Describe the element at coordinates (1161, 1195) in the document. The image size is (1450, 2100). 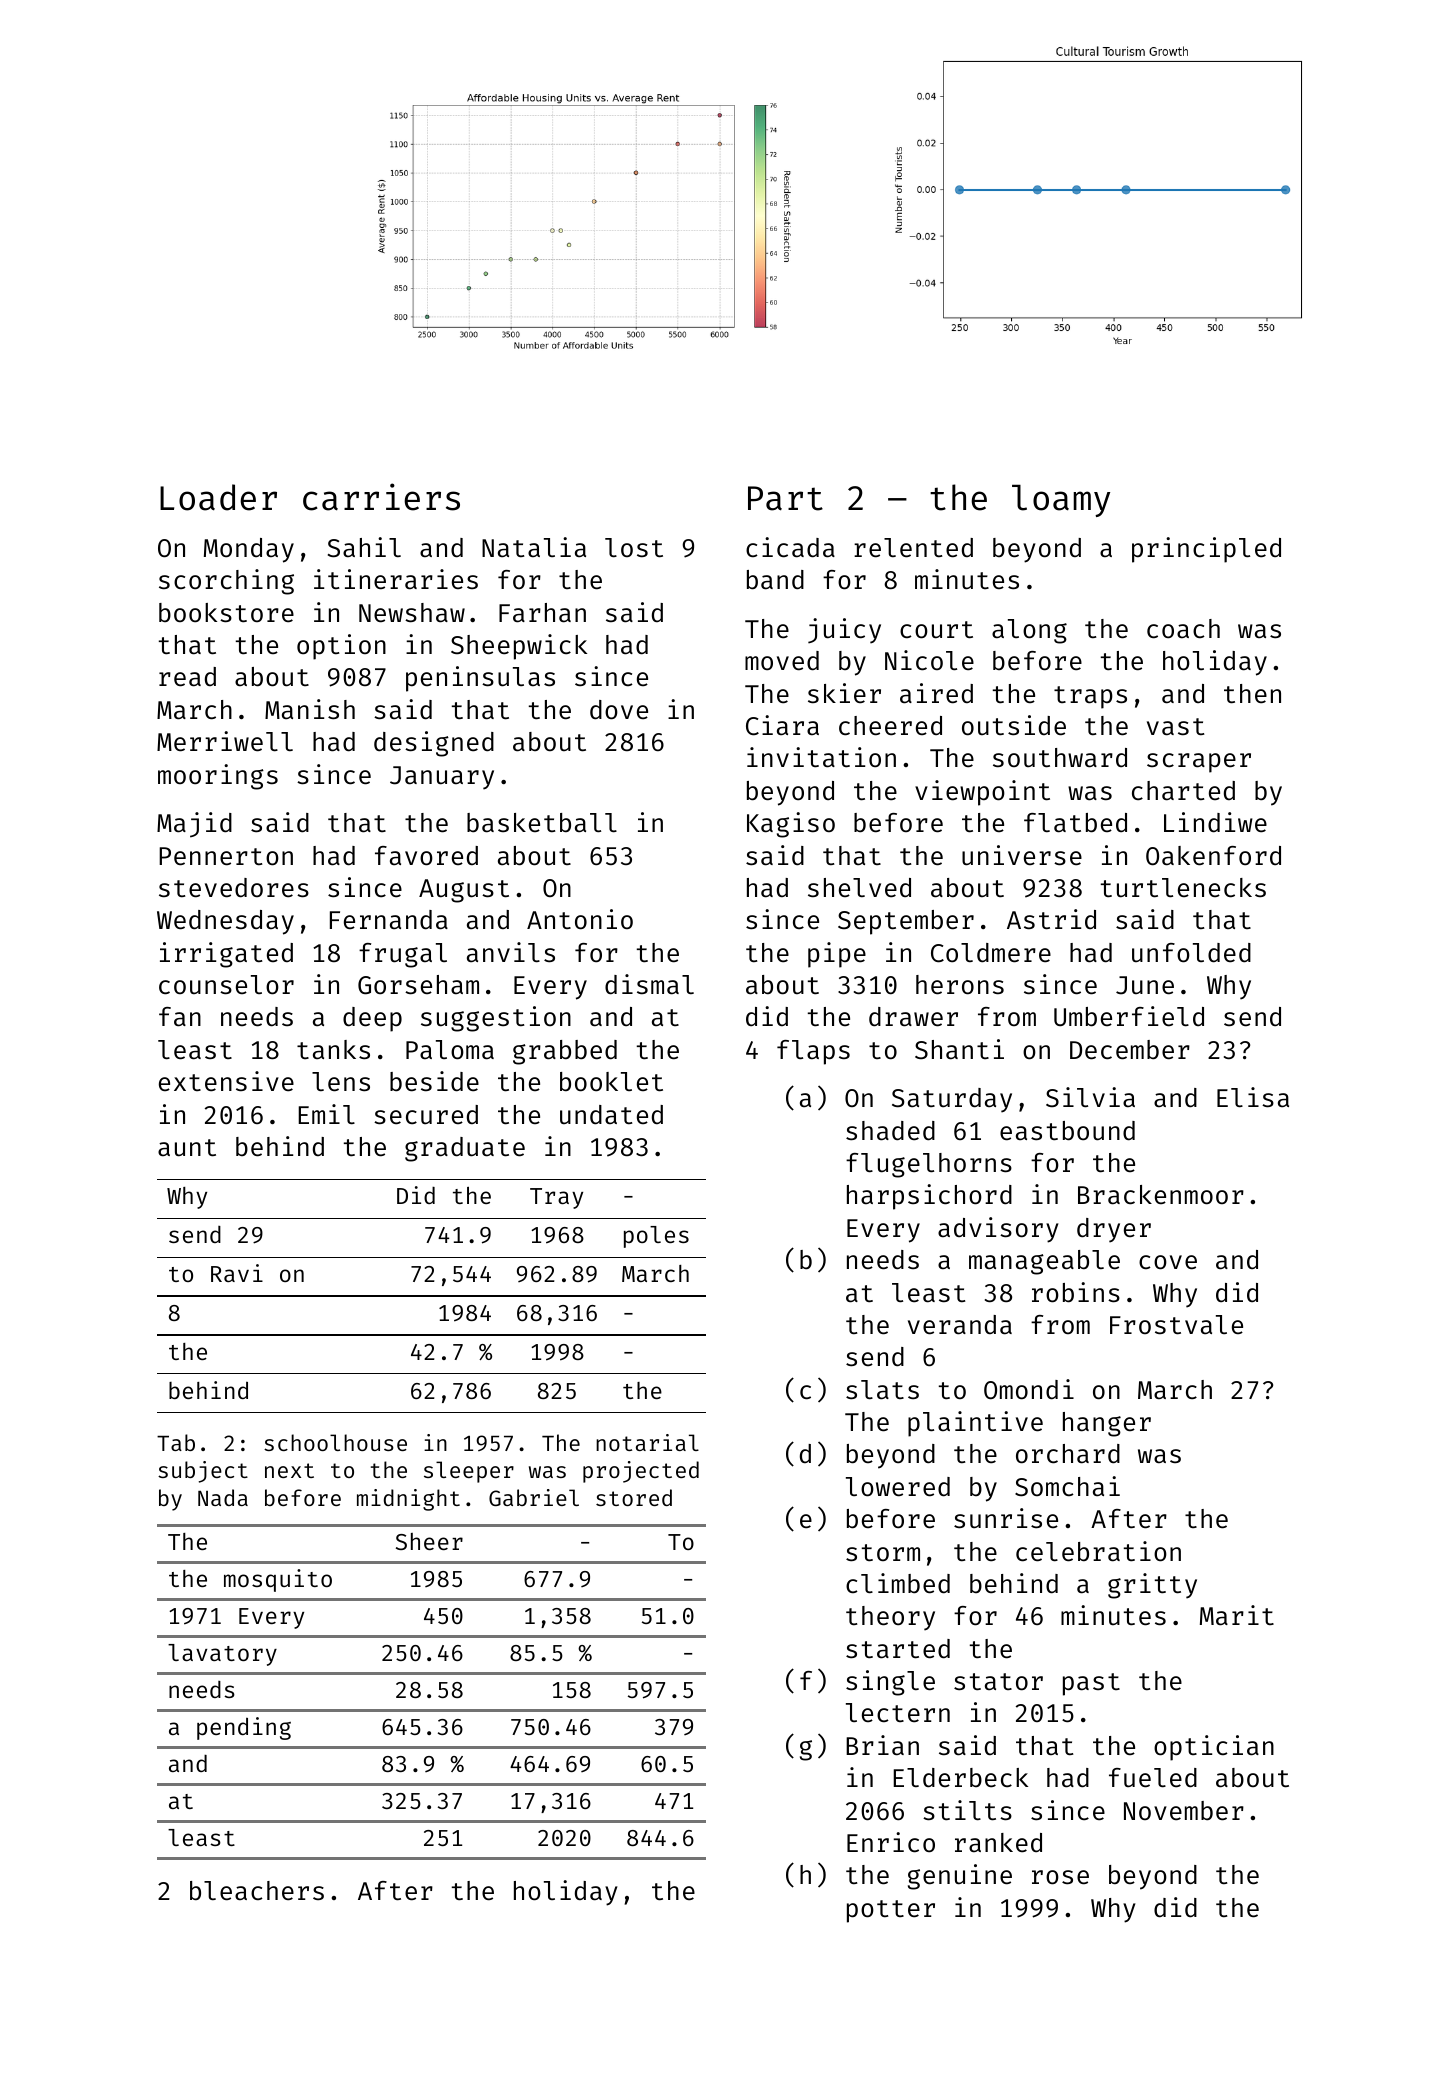
I see `Brackenmoor` at that location.
